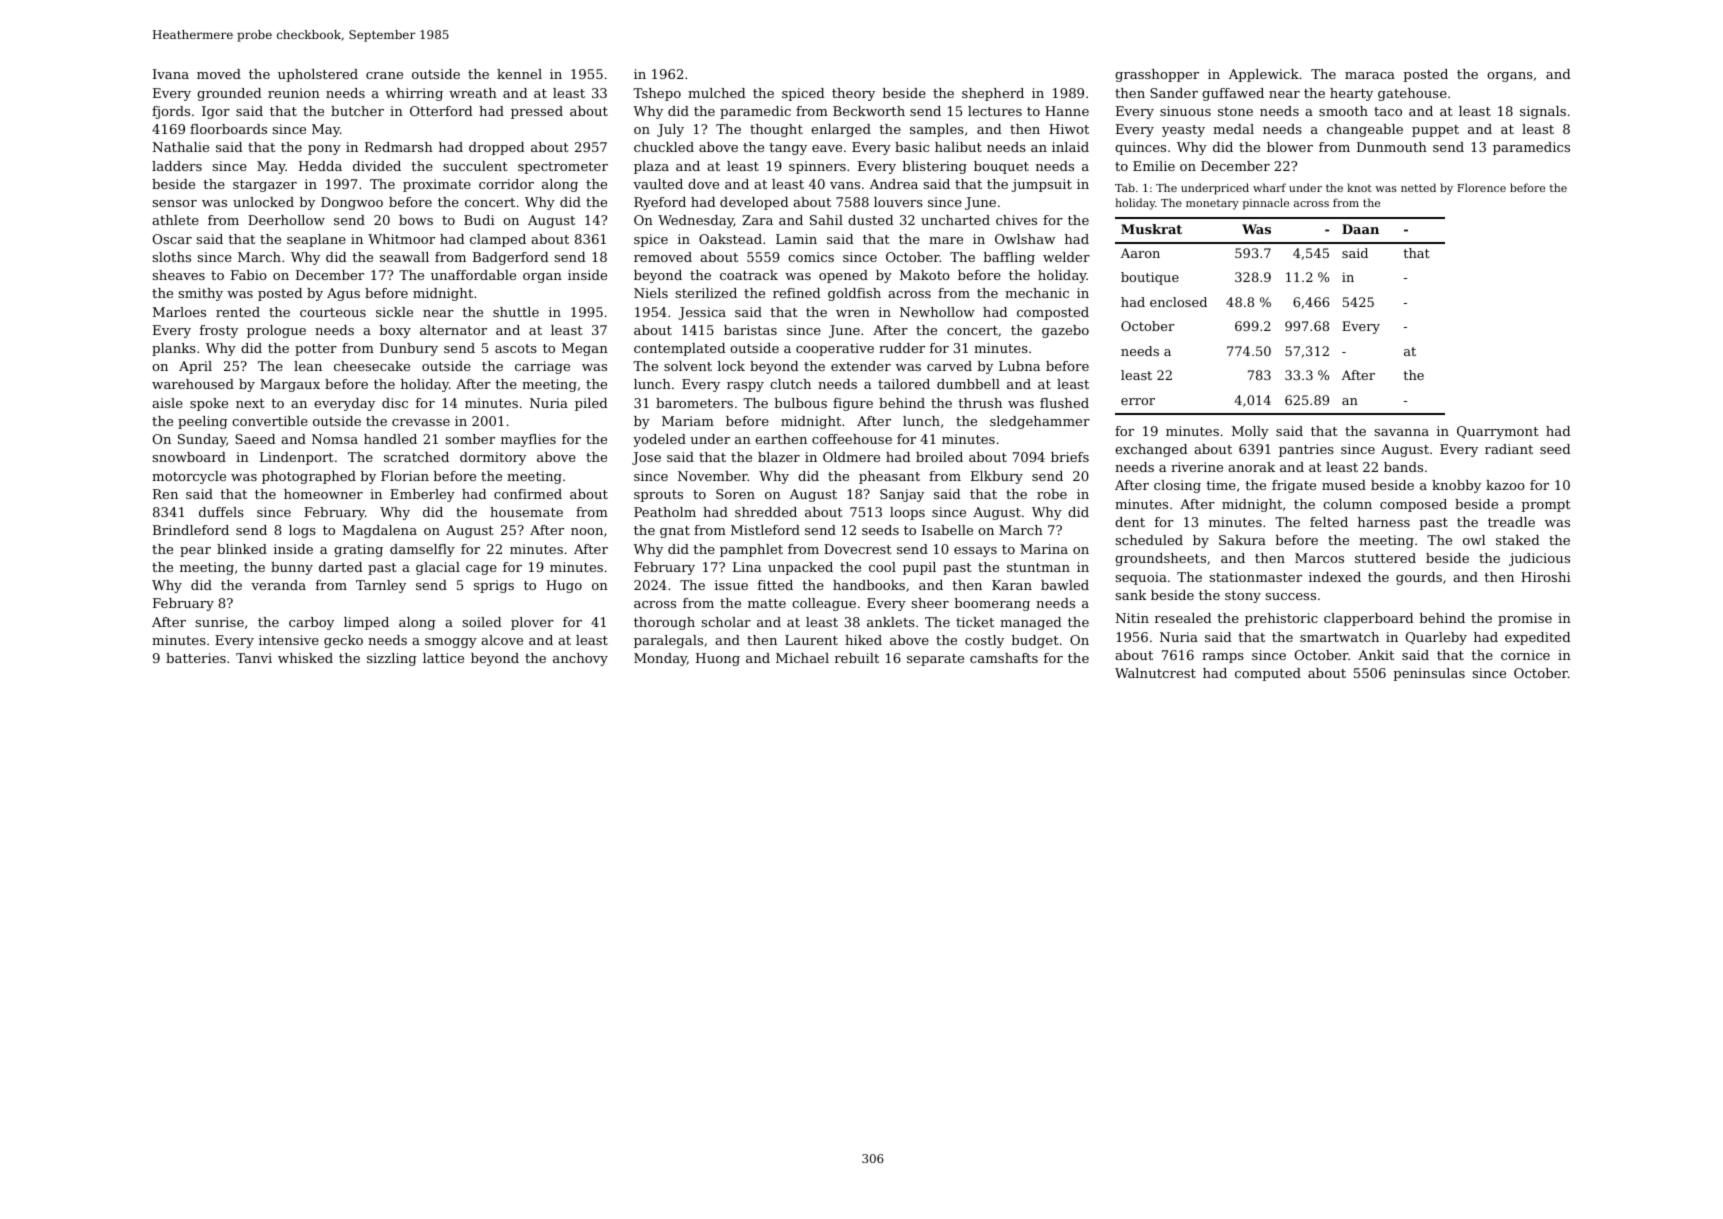  Describe the element at coordinates (519, 74) in the screenshot. I see `kennel` at that location.
